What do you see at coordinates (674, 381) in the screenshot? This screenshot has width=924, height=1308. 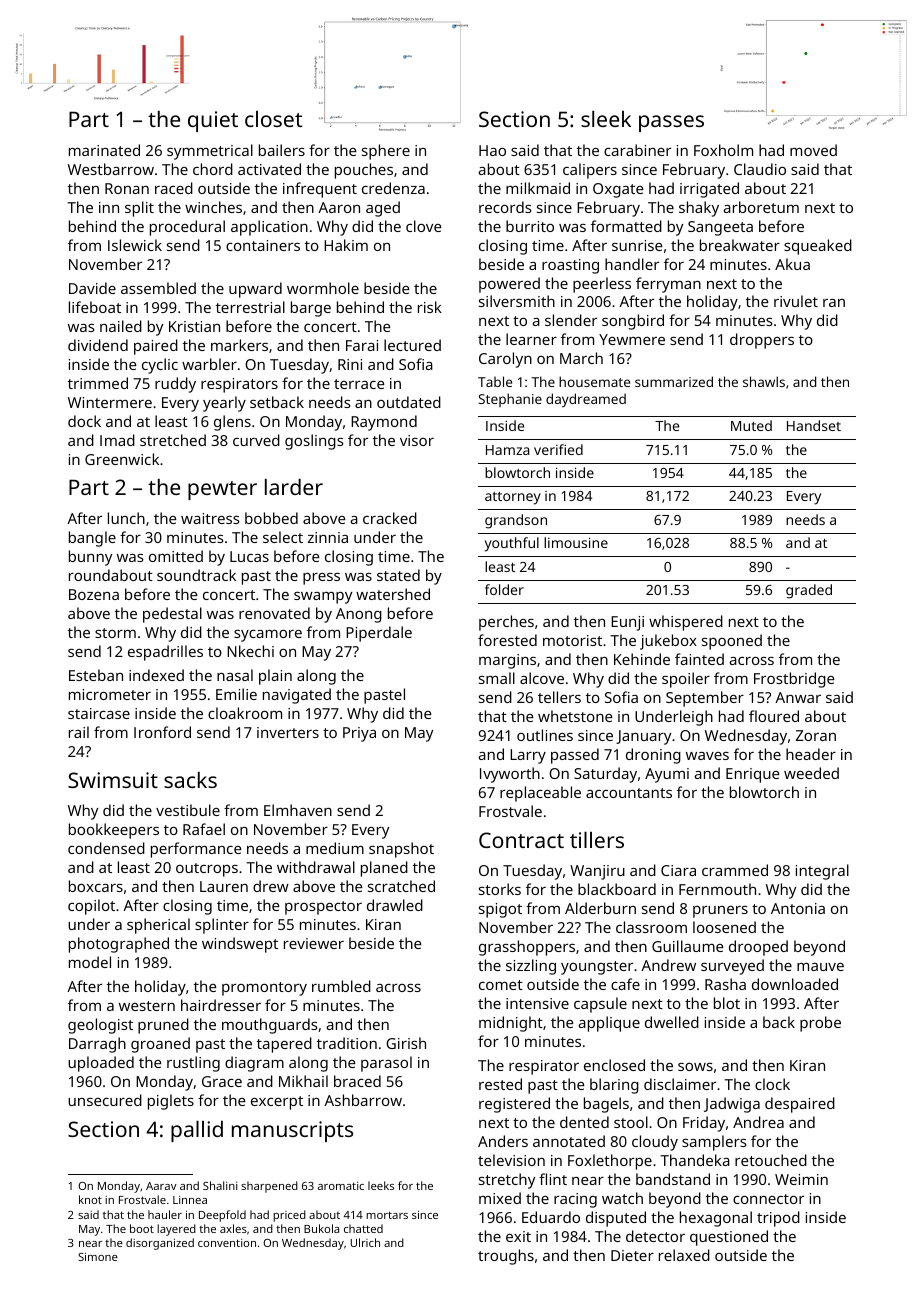 I see `summarized` at bounding box center [674, 381].
